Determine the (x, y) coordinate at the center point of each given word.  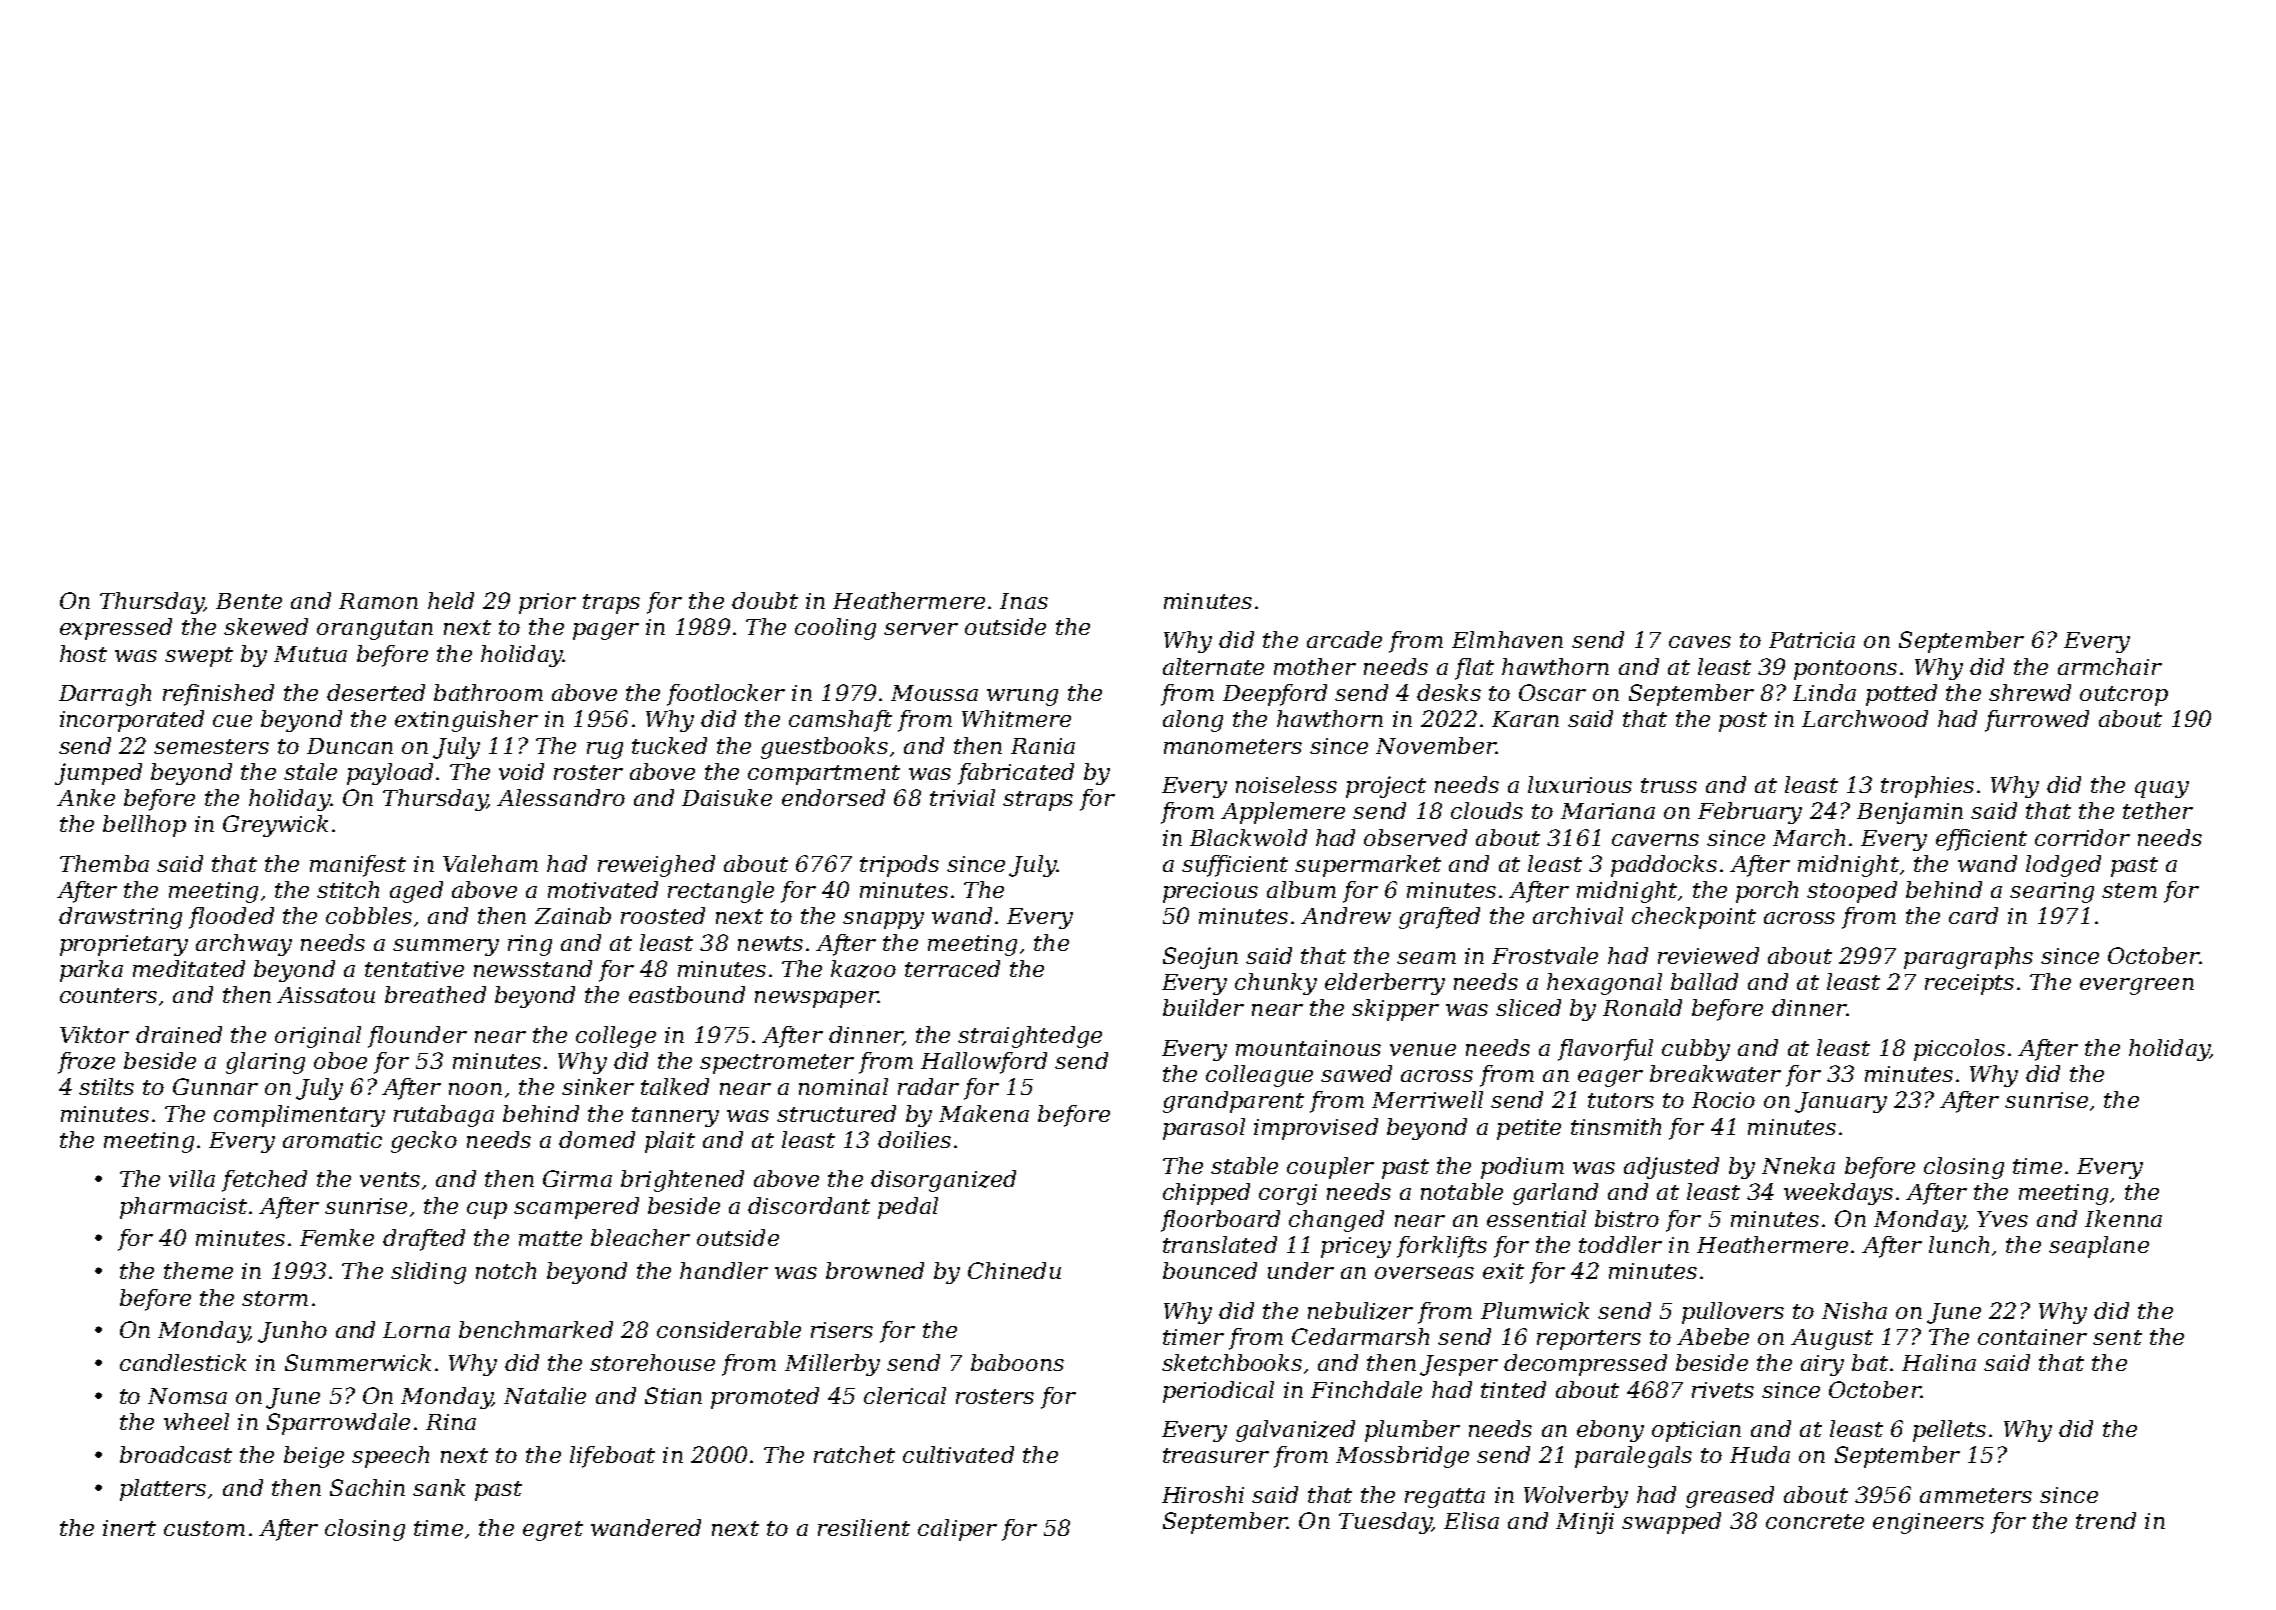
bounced (1210, 1270)
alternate (1213, 666)
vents (390, 1179)
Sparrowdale (338, 1424)
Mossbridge (1402, 1457)
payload (390, 774)
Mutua (310, 654)
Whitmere (1016, 718)
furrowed (2037, 721)
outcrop (2124, 696)
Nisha (1854, 1310)
